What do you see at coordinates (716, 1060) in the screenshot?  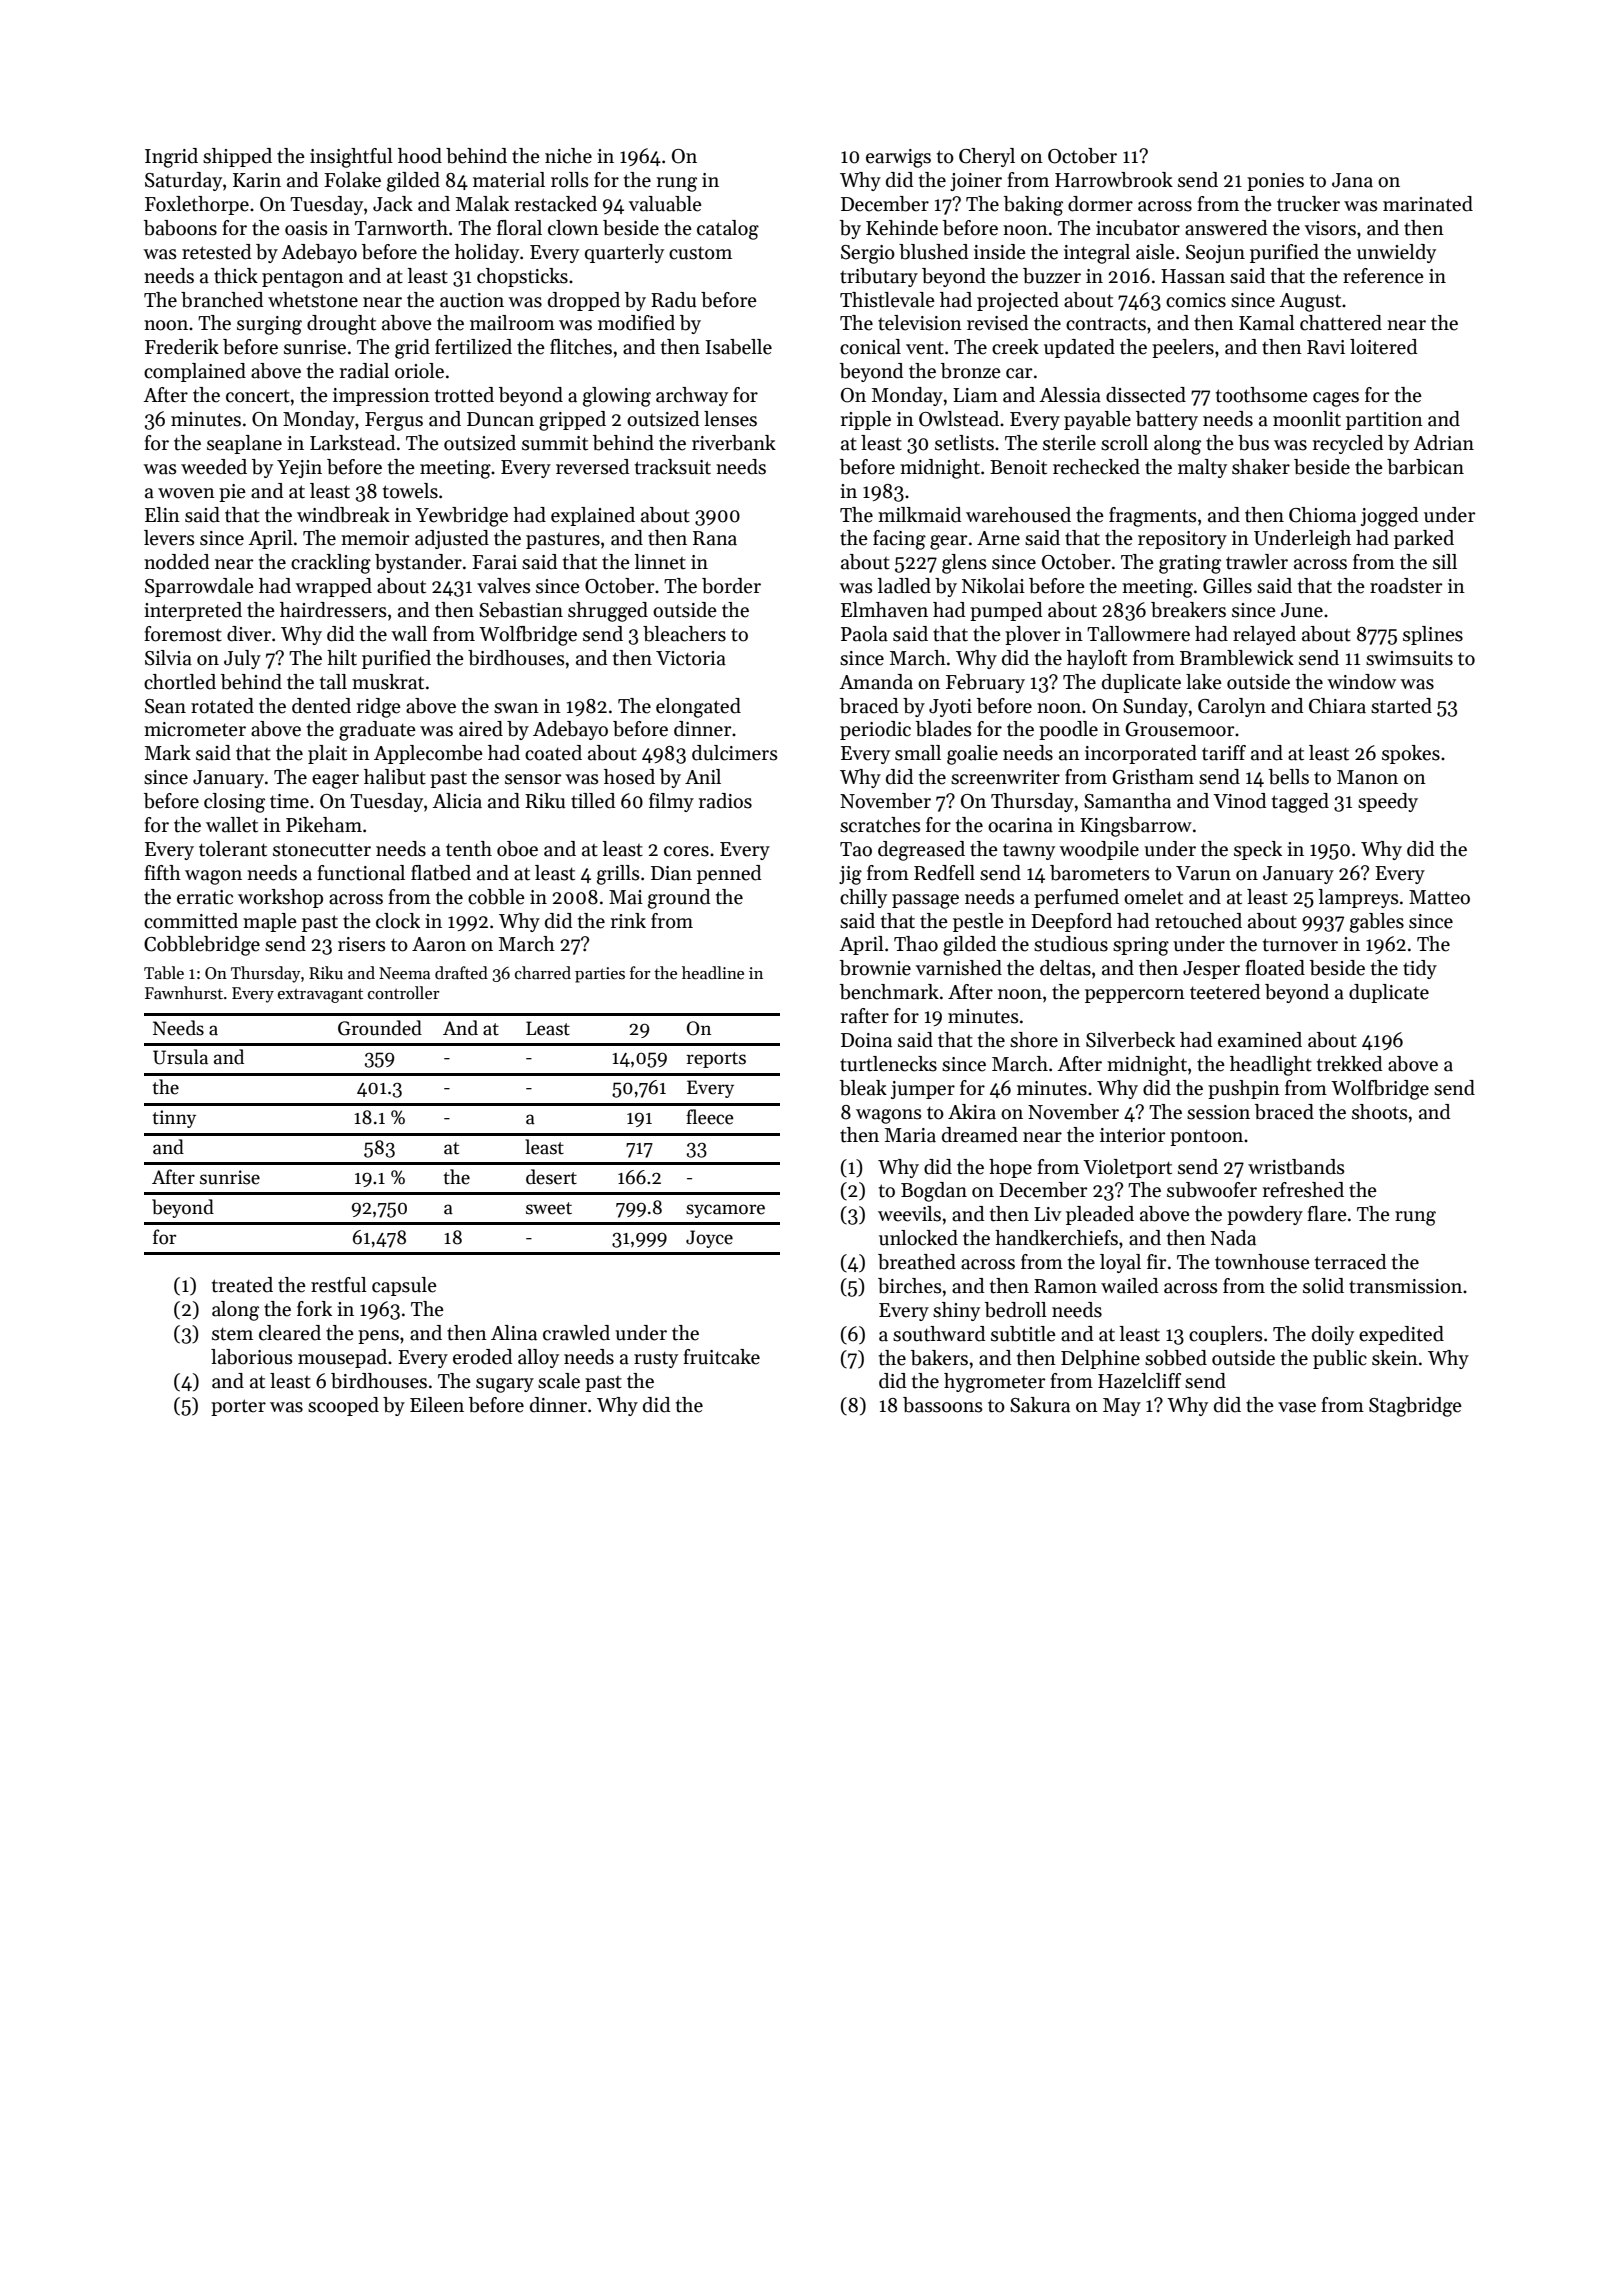 I see `reports` at bounding box center [716, 1060].
